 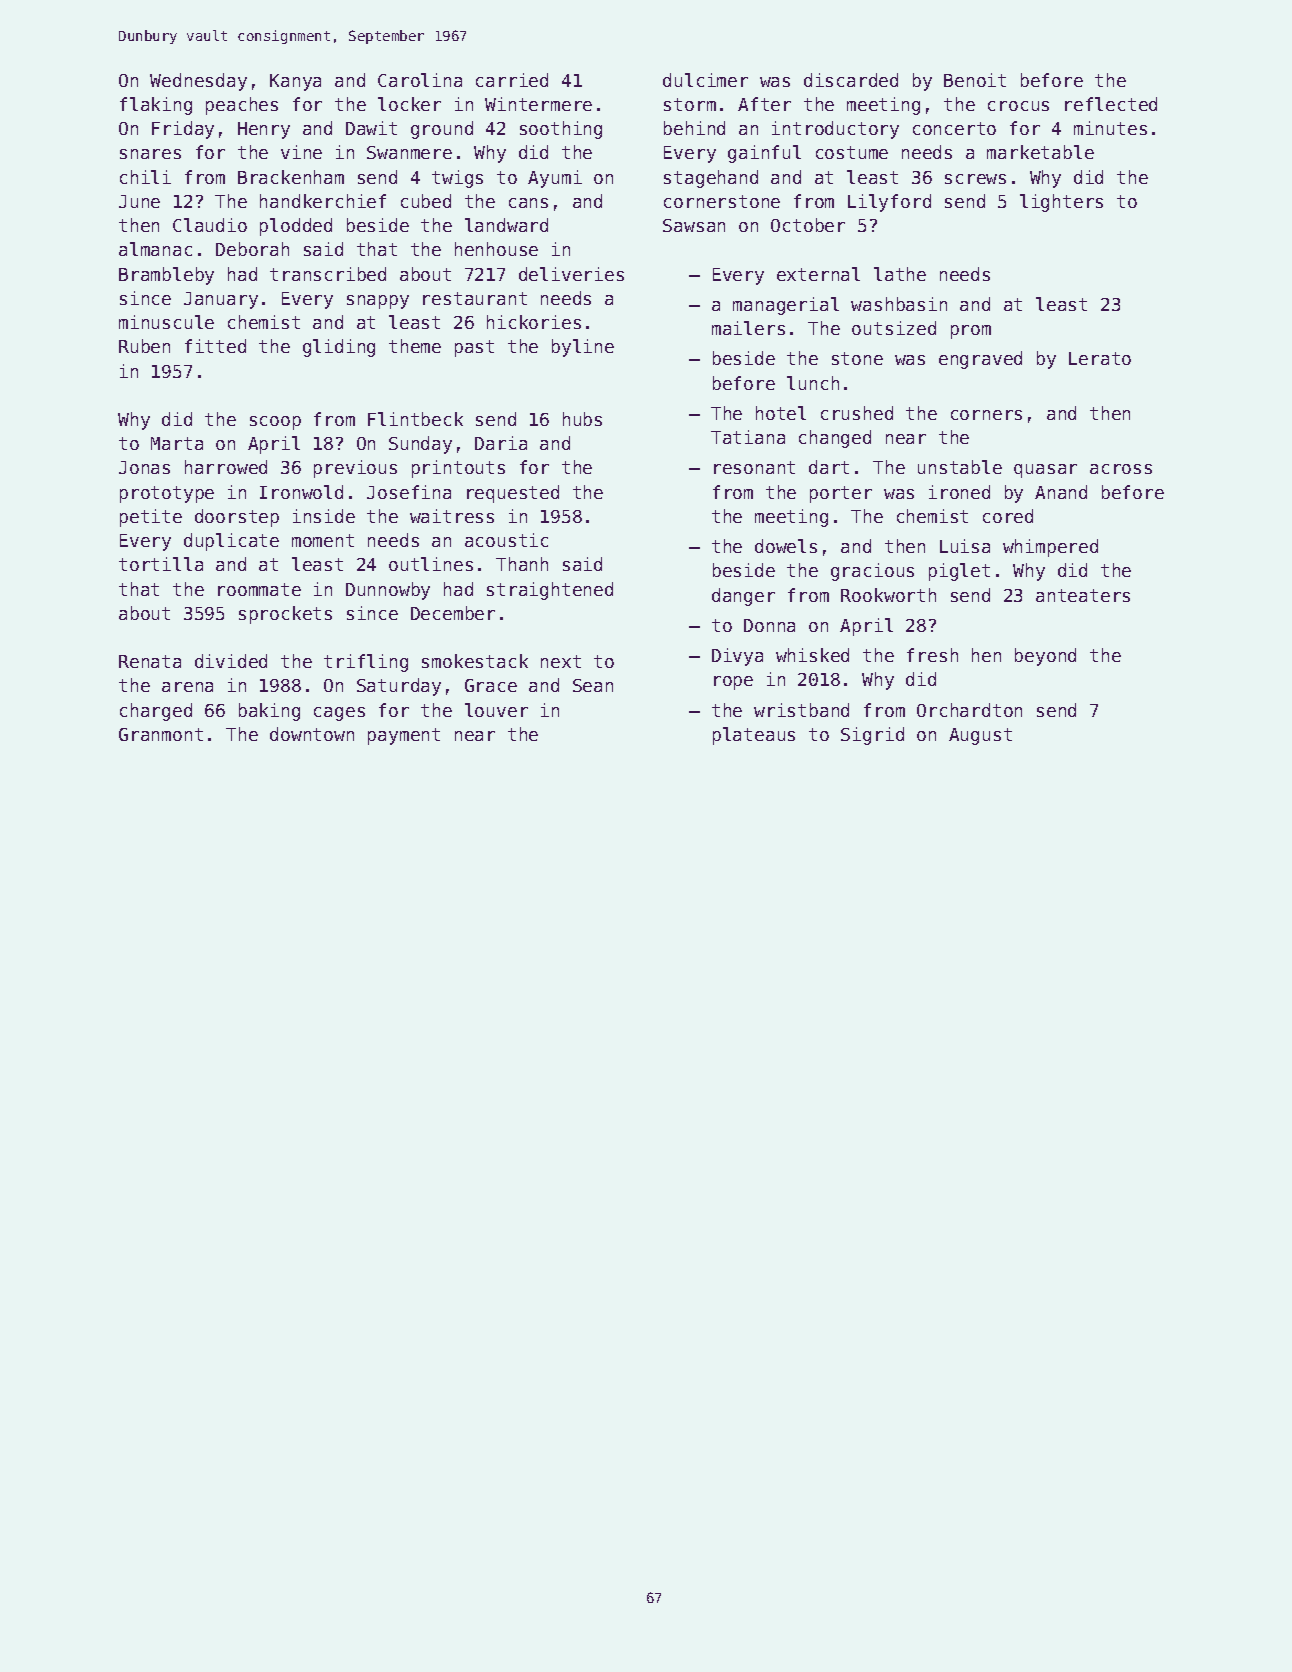 What do you see at coordinates (198, 82) in the image?
I see `Wednesday` at bounding box center [198, 82].
